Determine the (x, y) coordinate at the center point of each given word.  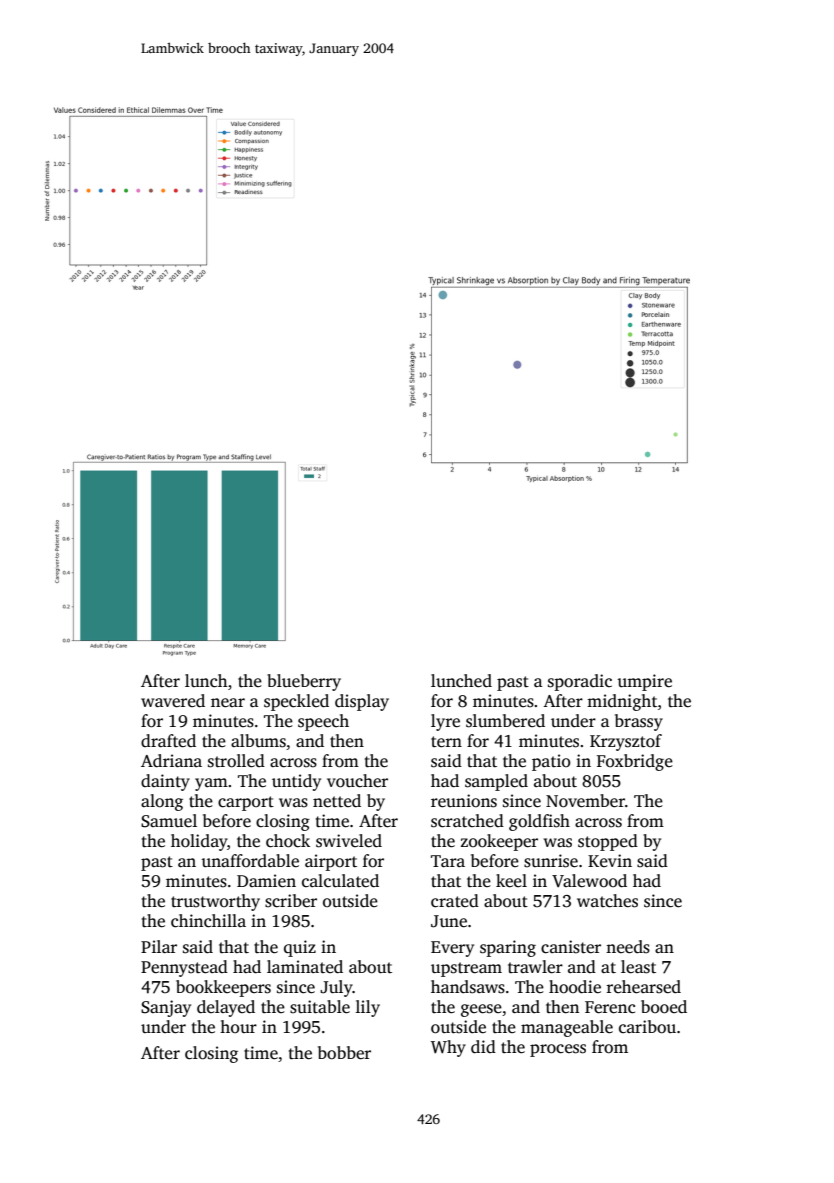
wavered (173, 701)
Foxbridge (635, 762)
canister (571, 947)
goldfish (539, 822)
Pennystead (184, 968)
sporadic (580, 682)
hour (238, 1026)
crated (455, 901)
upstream (466, 969)
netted (337, 801)
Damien (266, 881)
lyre (445, 722)
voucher (357, 781)
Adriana (171, 761)
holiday (199, 842)
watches (607, 901)
